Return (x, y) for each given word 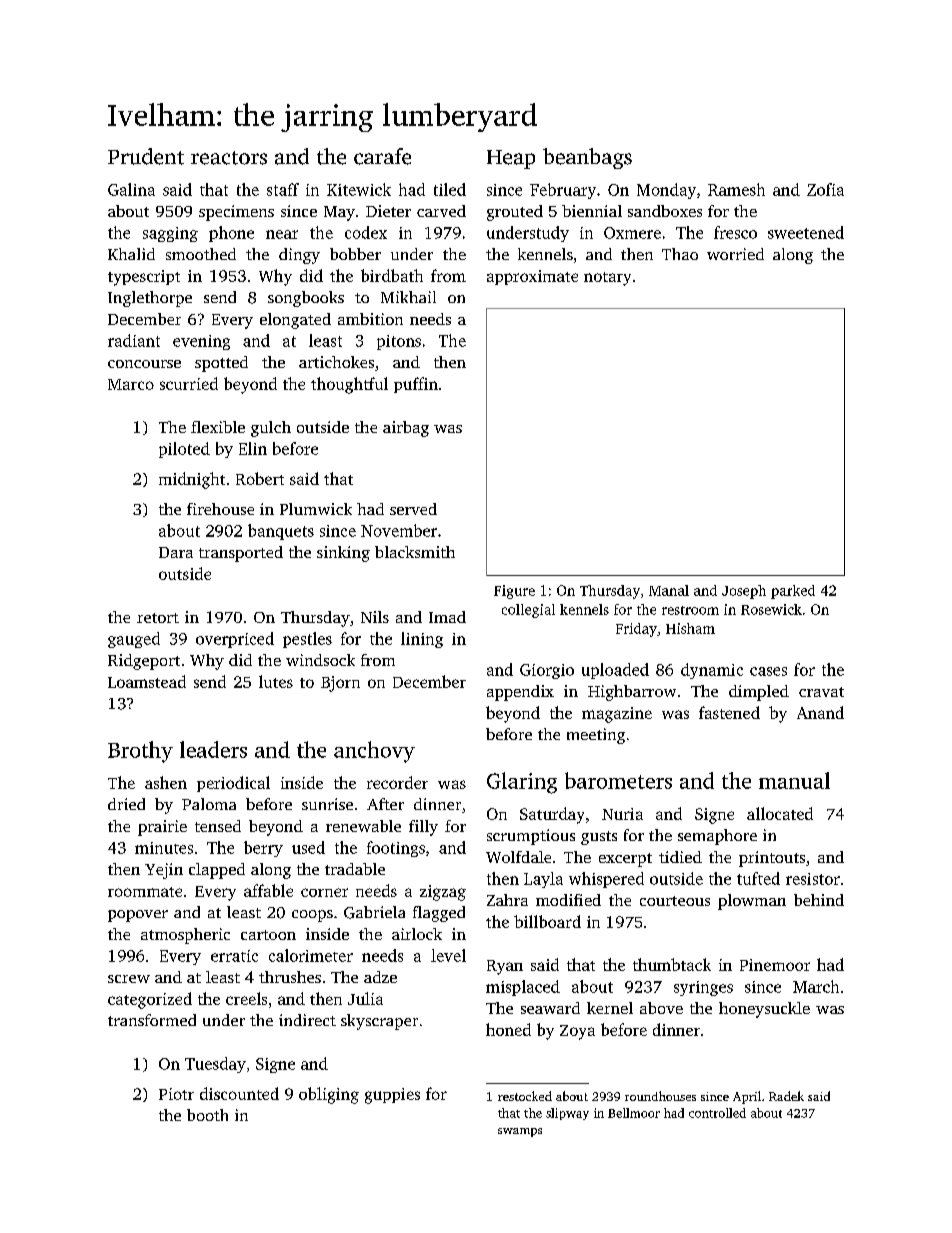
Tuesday (215, 1065)
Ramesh (736, 189)
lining (422, 640)
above (661, 1008)
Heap (511, 159)
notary (607, 279)
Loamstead (147, 681)
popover (138, 916)
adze (380, 977)
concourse (144, 364)
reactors (229, 158)
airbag (406, 429)
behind (819, 900)
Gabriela (374, 912)
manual (794, 780)
